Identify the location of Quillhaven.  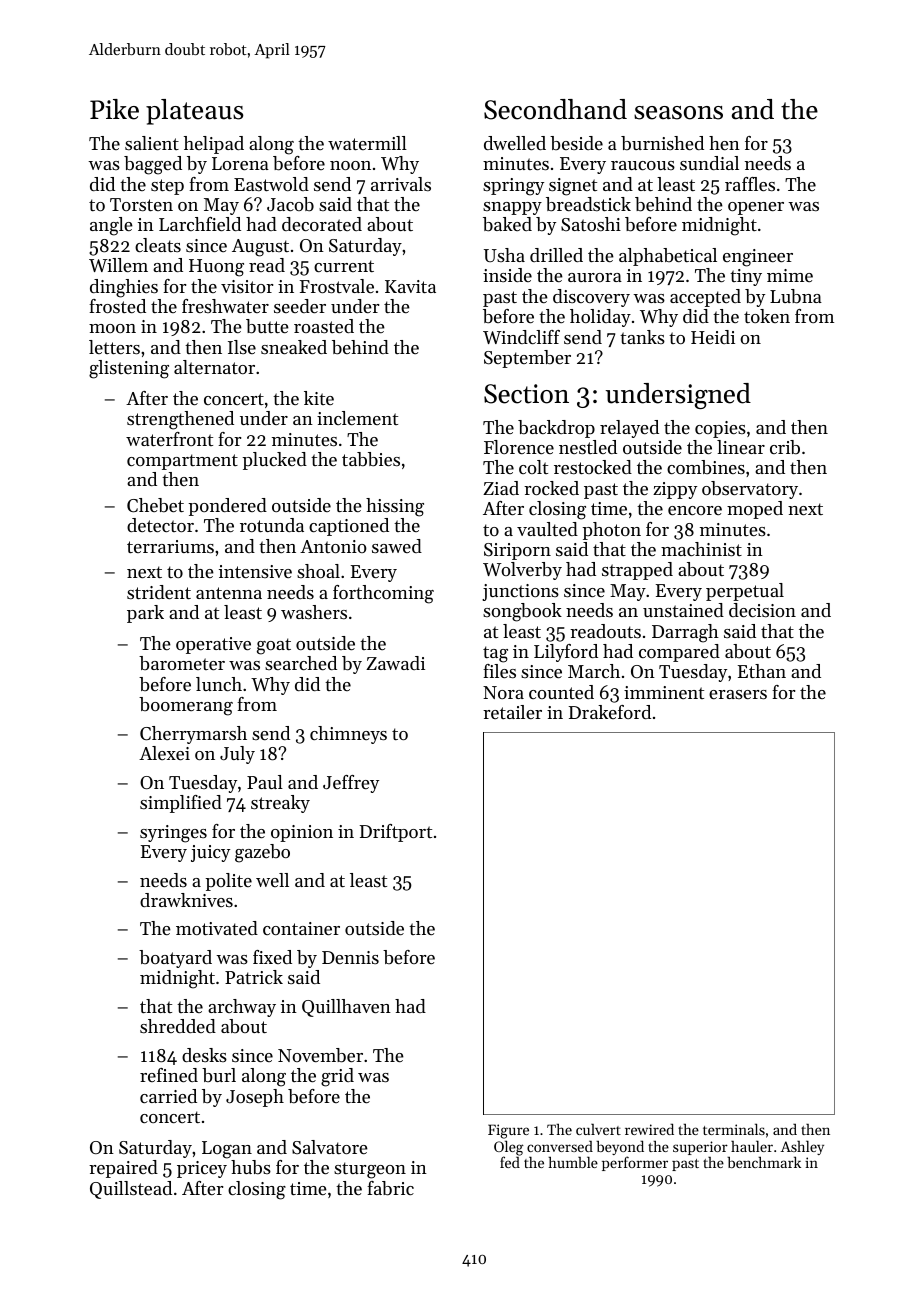
(346, 1008).
